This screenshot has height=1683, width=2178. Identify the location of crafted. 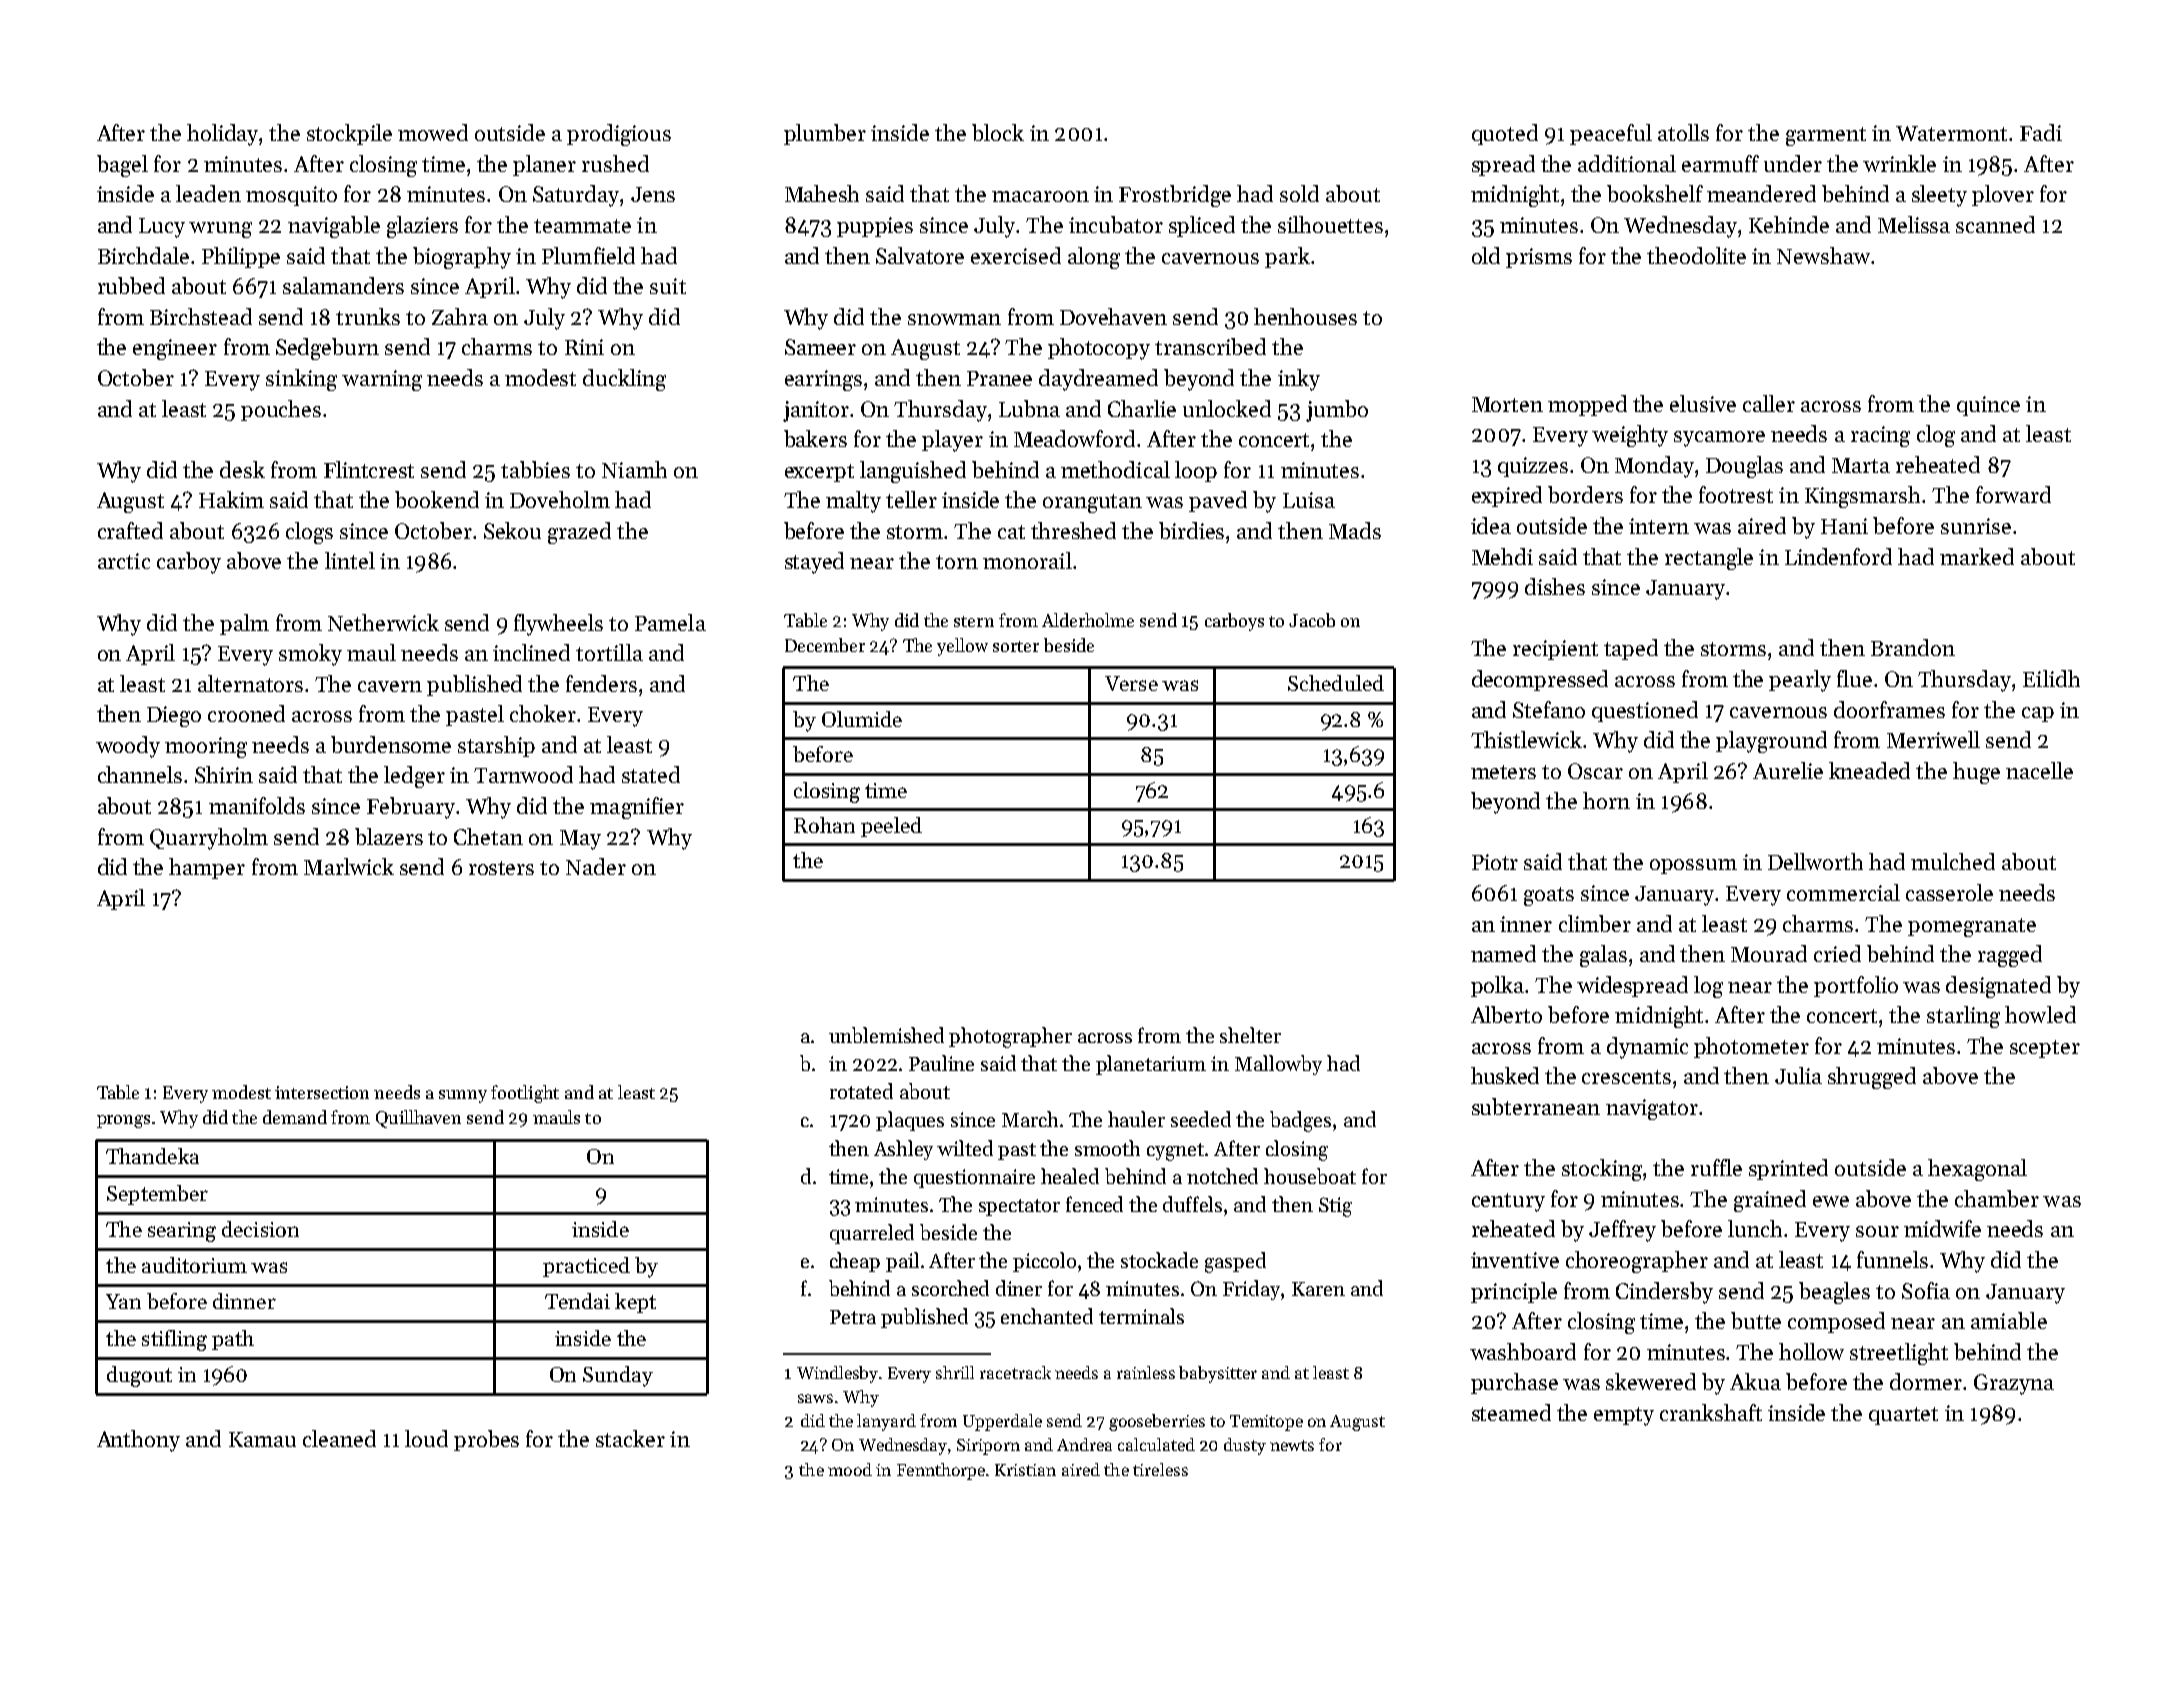
(130, 530).
